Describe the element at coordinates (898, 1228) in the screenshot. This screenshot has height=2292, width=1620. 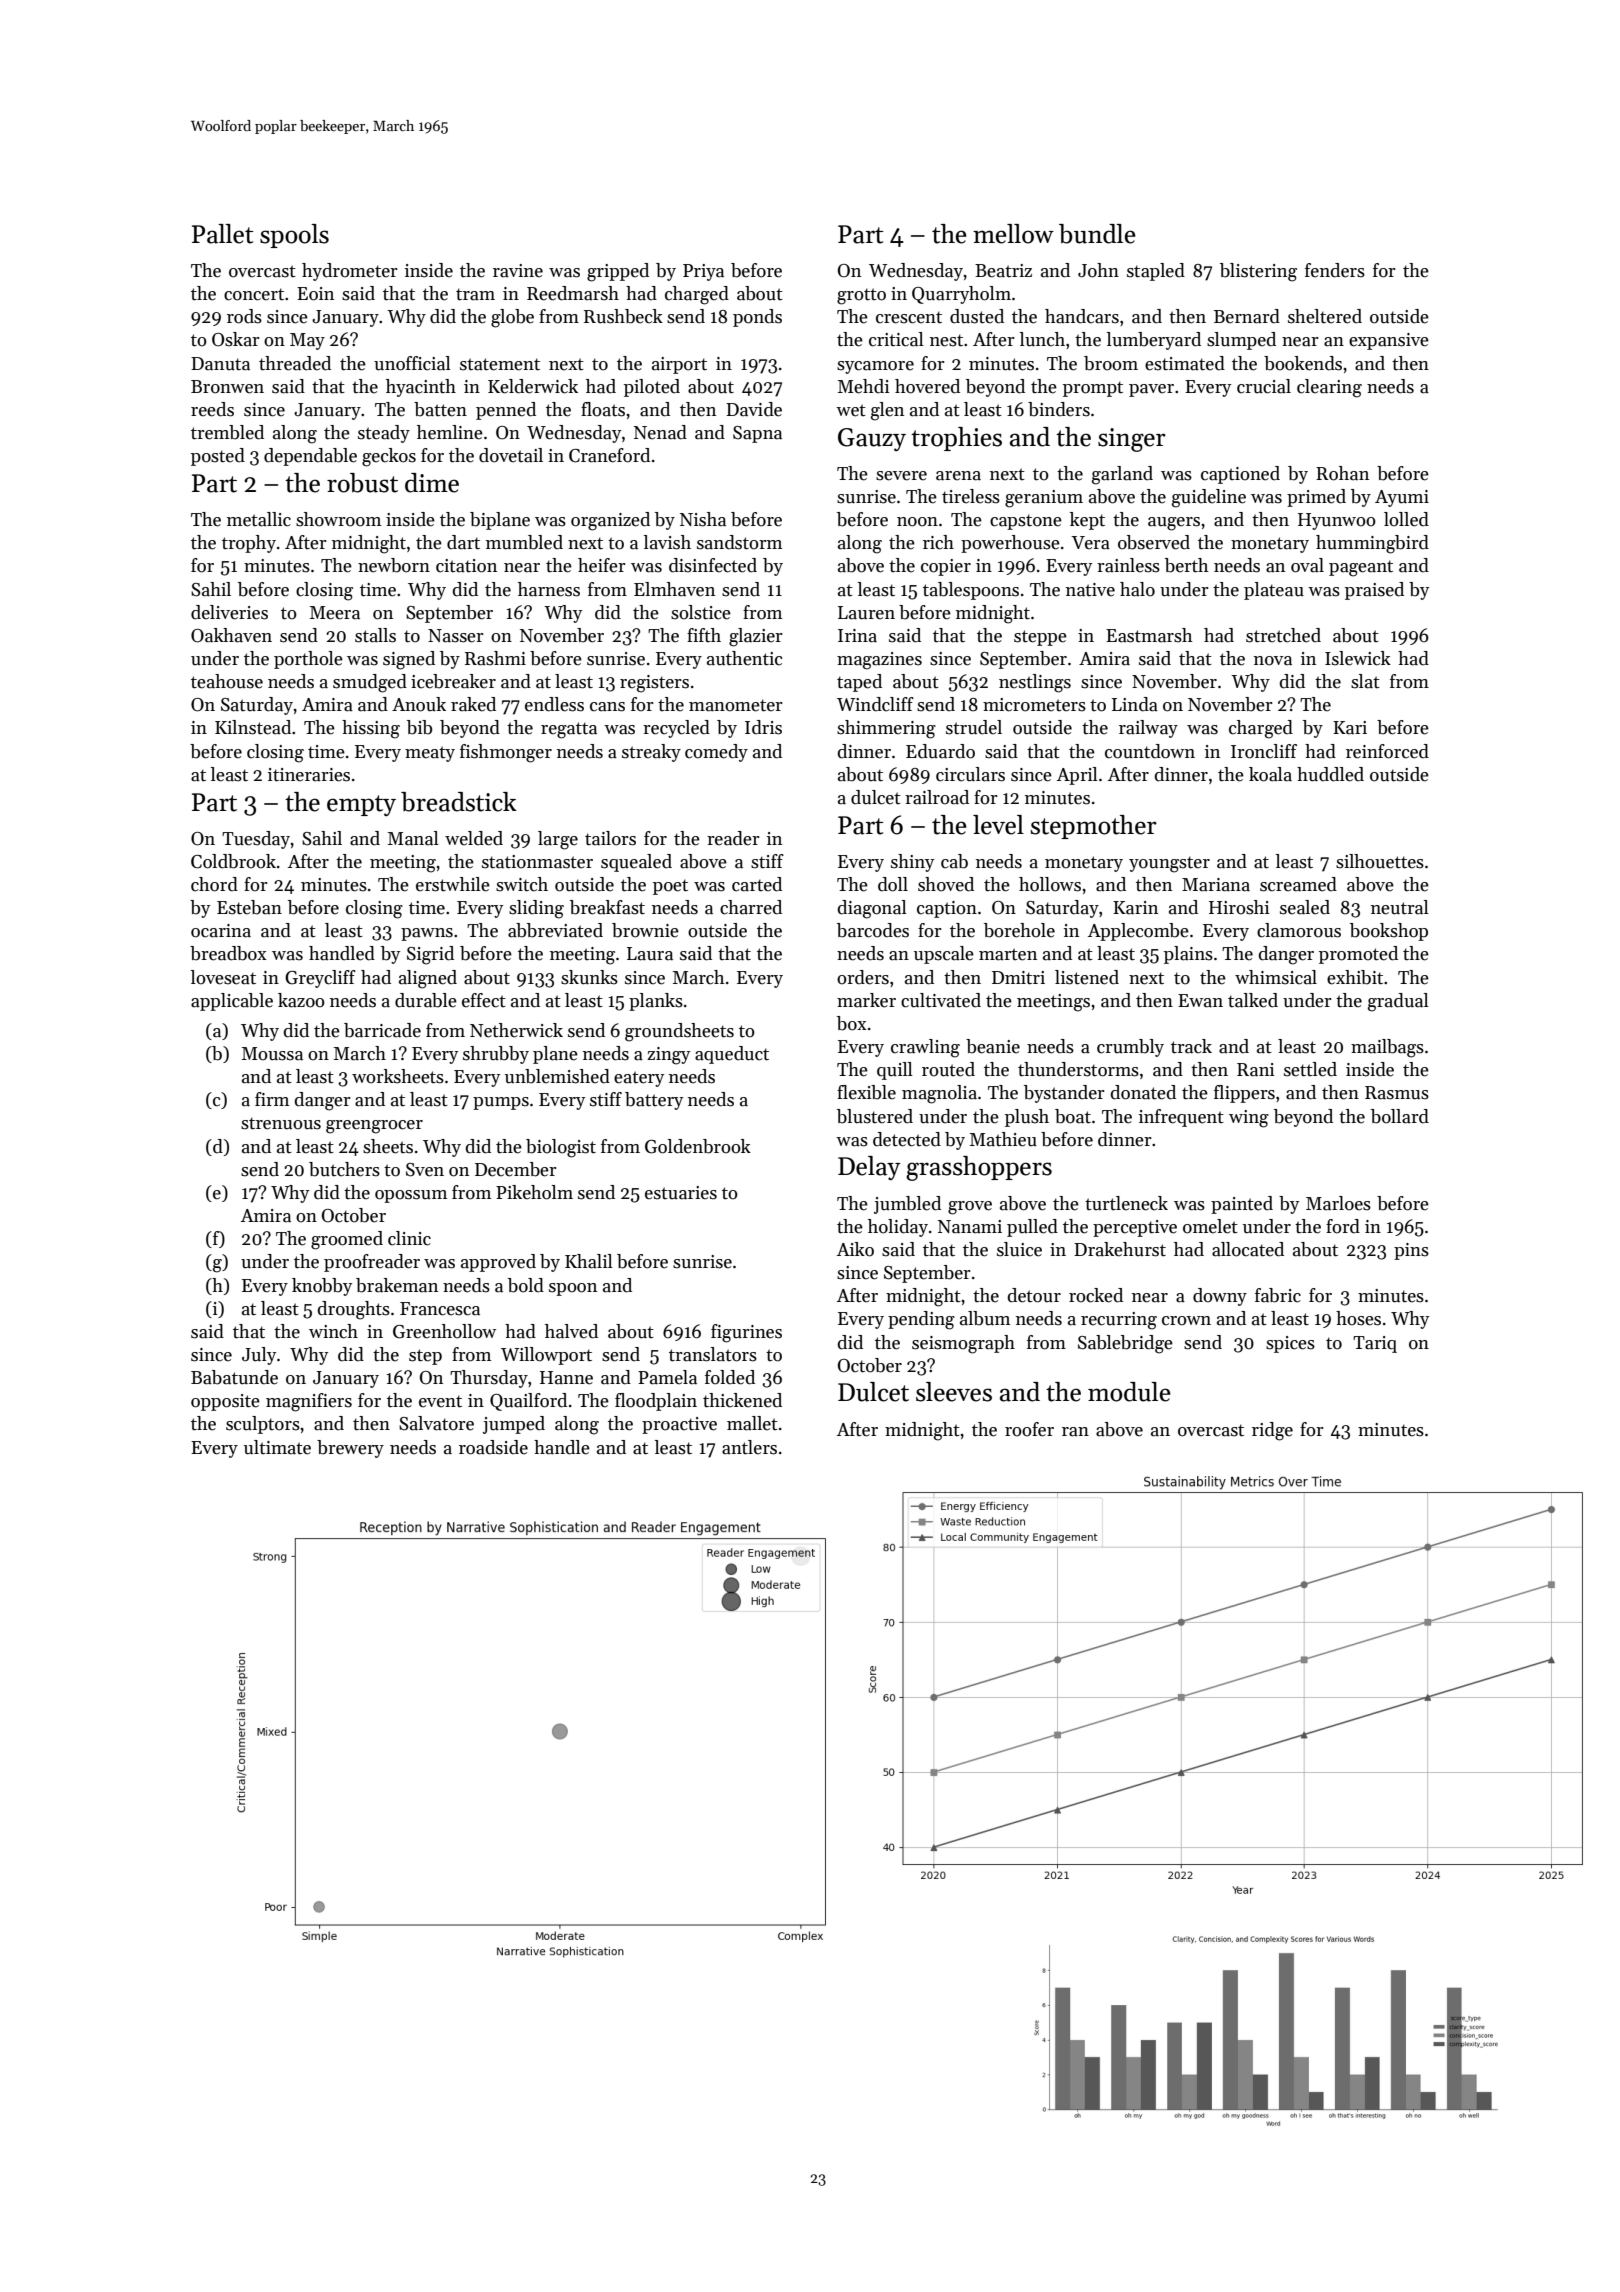
I see `holiday` at that location.
